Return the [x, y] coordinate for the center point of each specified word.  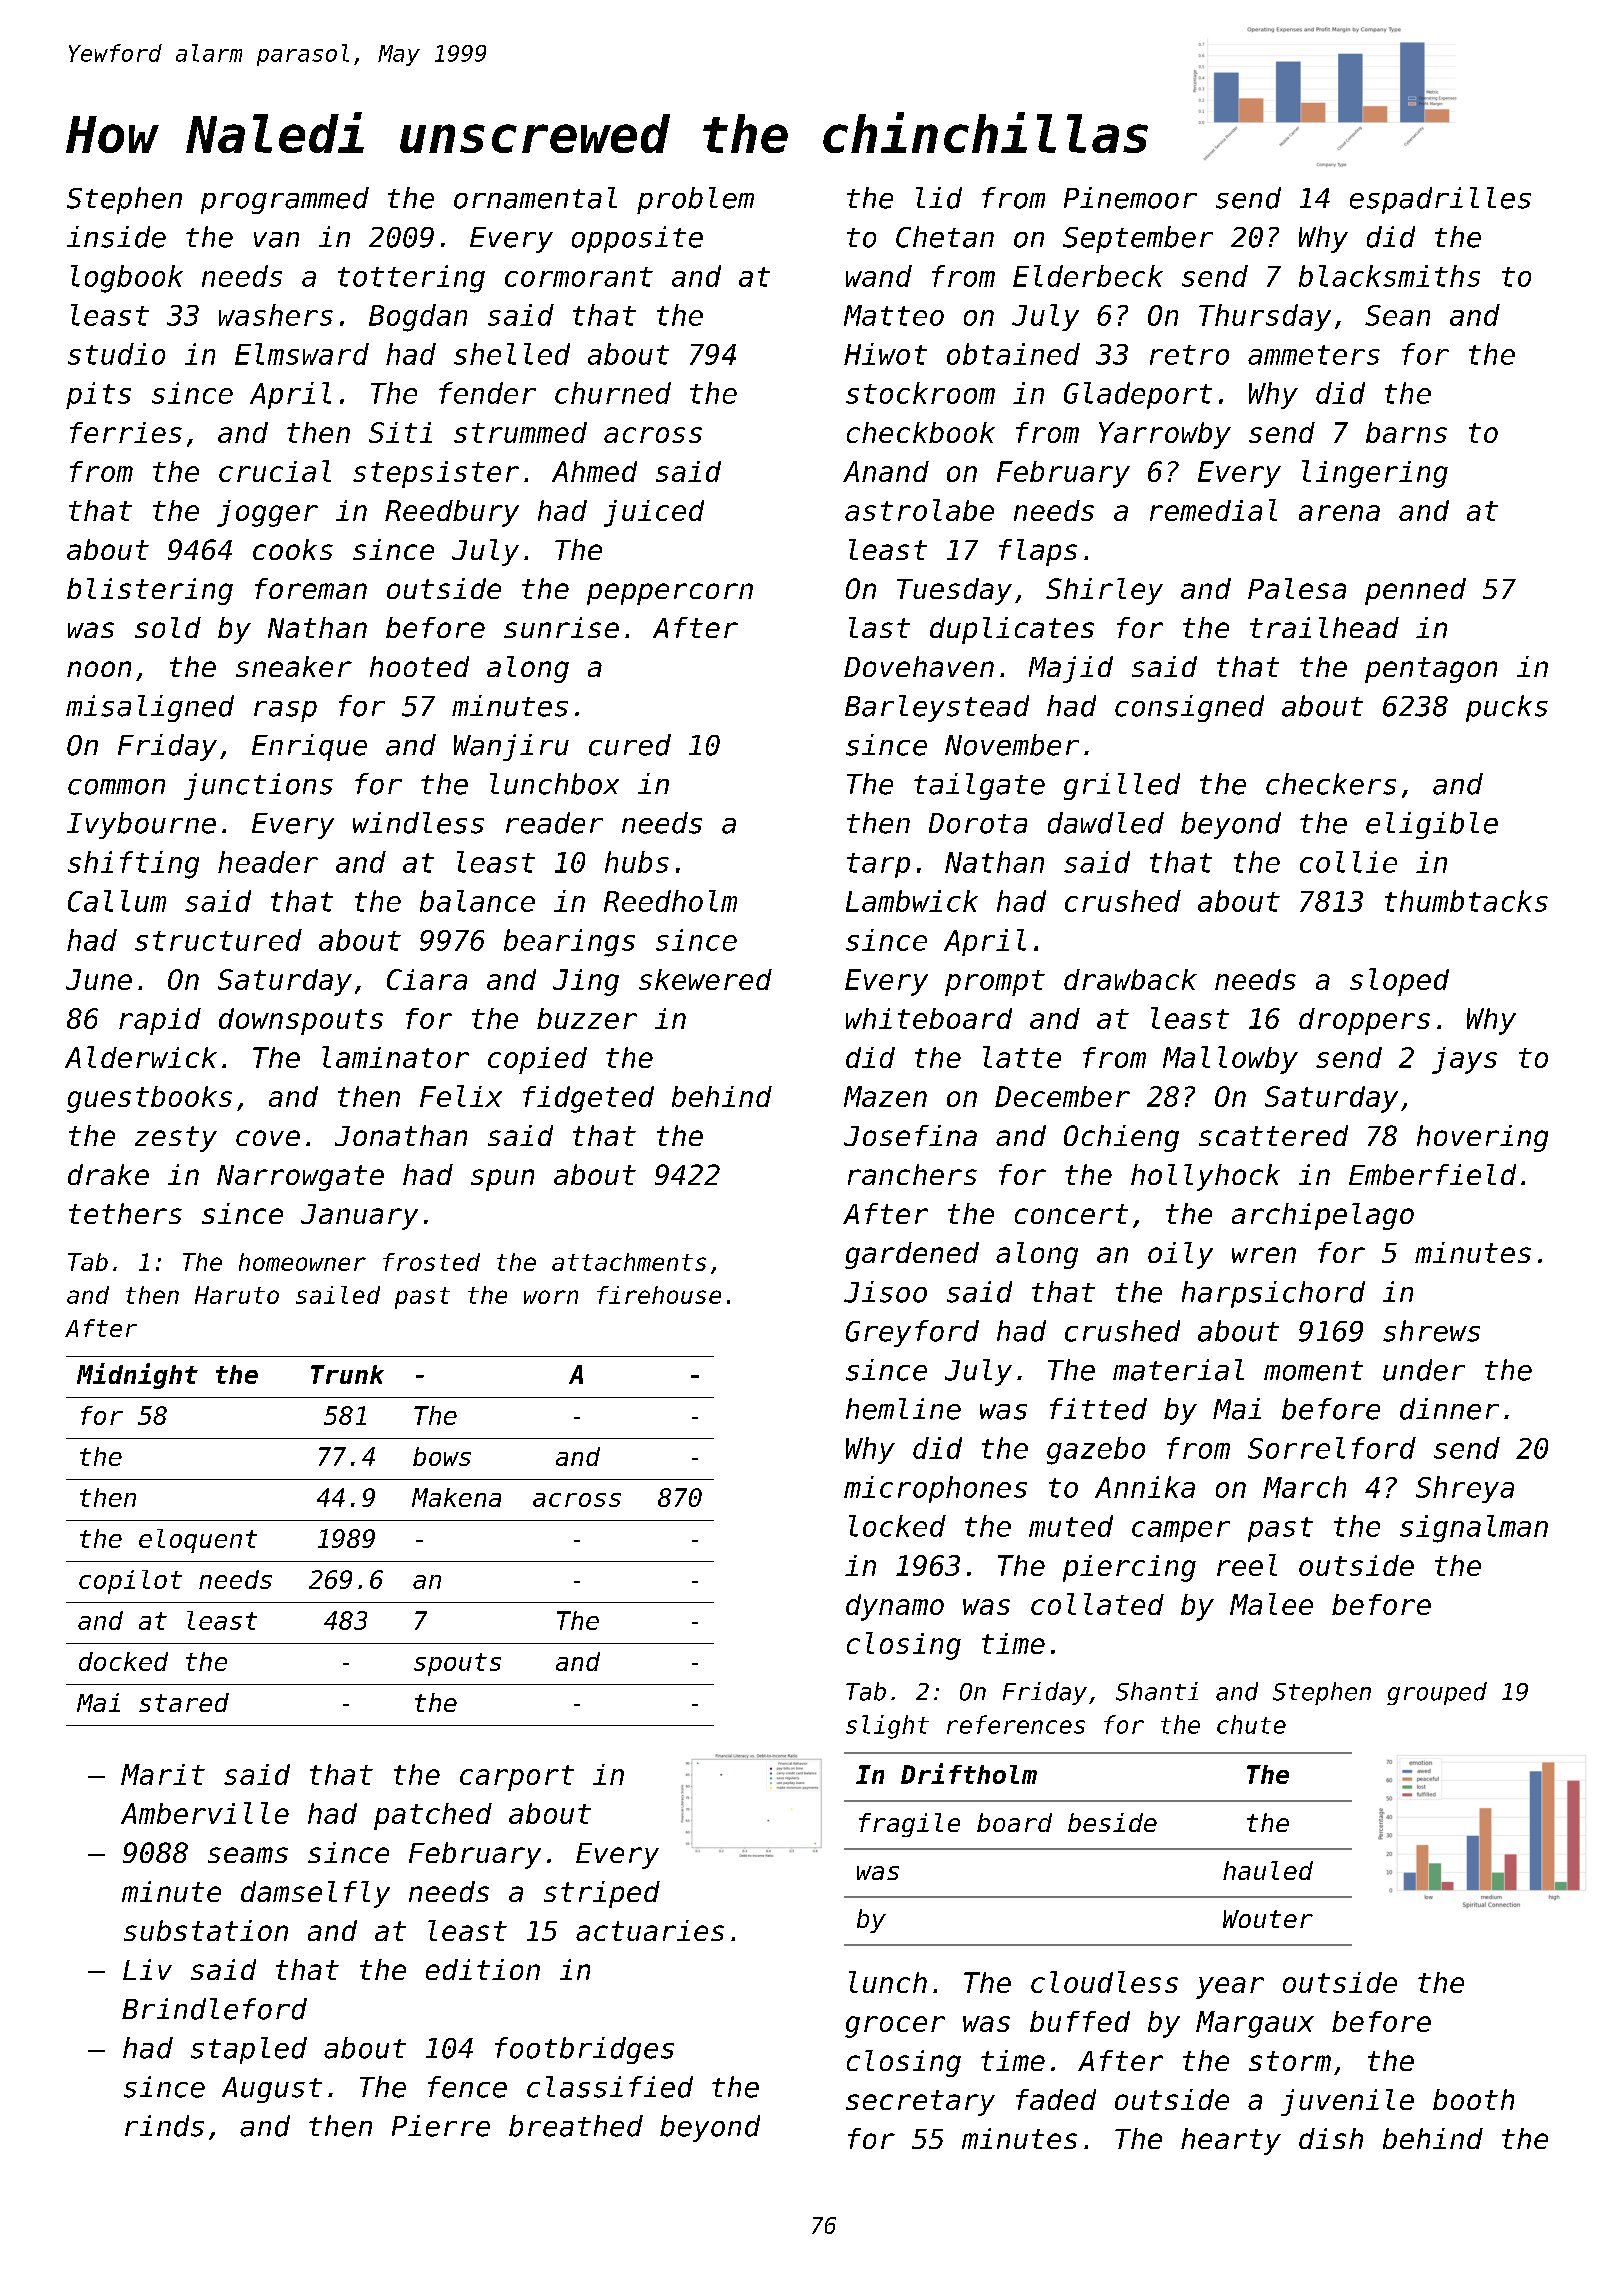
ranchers [912, 1174]
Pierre [441, 2126]
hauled [1268, 1870]
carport [517, 1778]
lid [939, 198]
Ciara [427, 979]
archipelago [1323, 1216]
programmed [285, 200]
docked [123, 1661]
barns [1406, 432]
